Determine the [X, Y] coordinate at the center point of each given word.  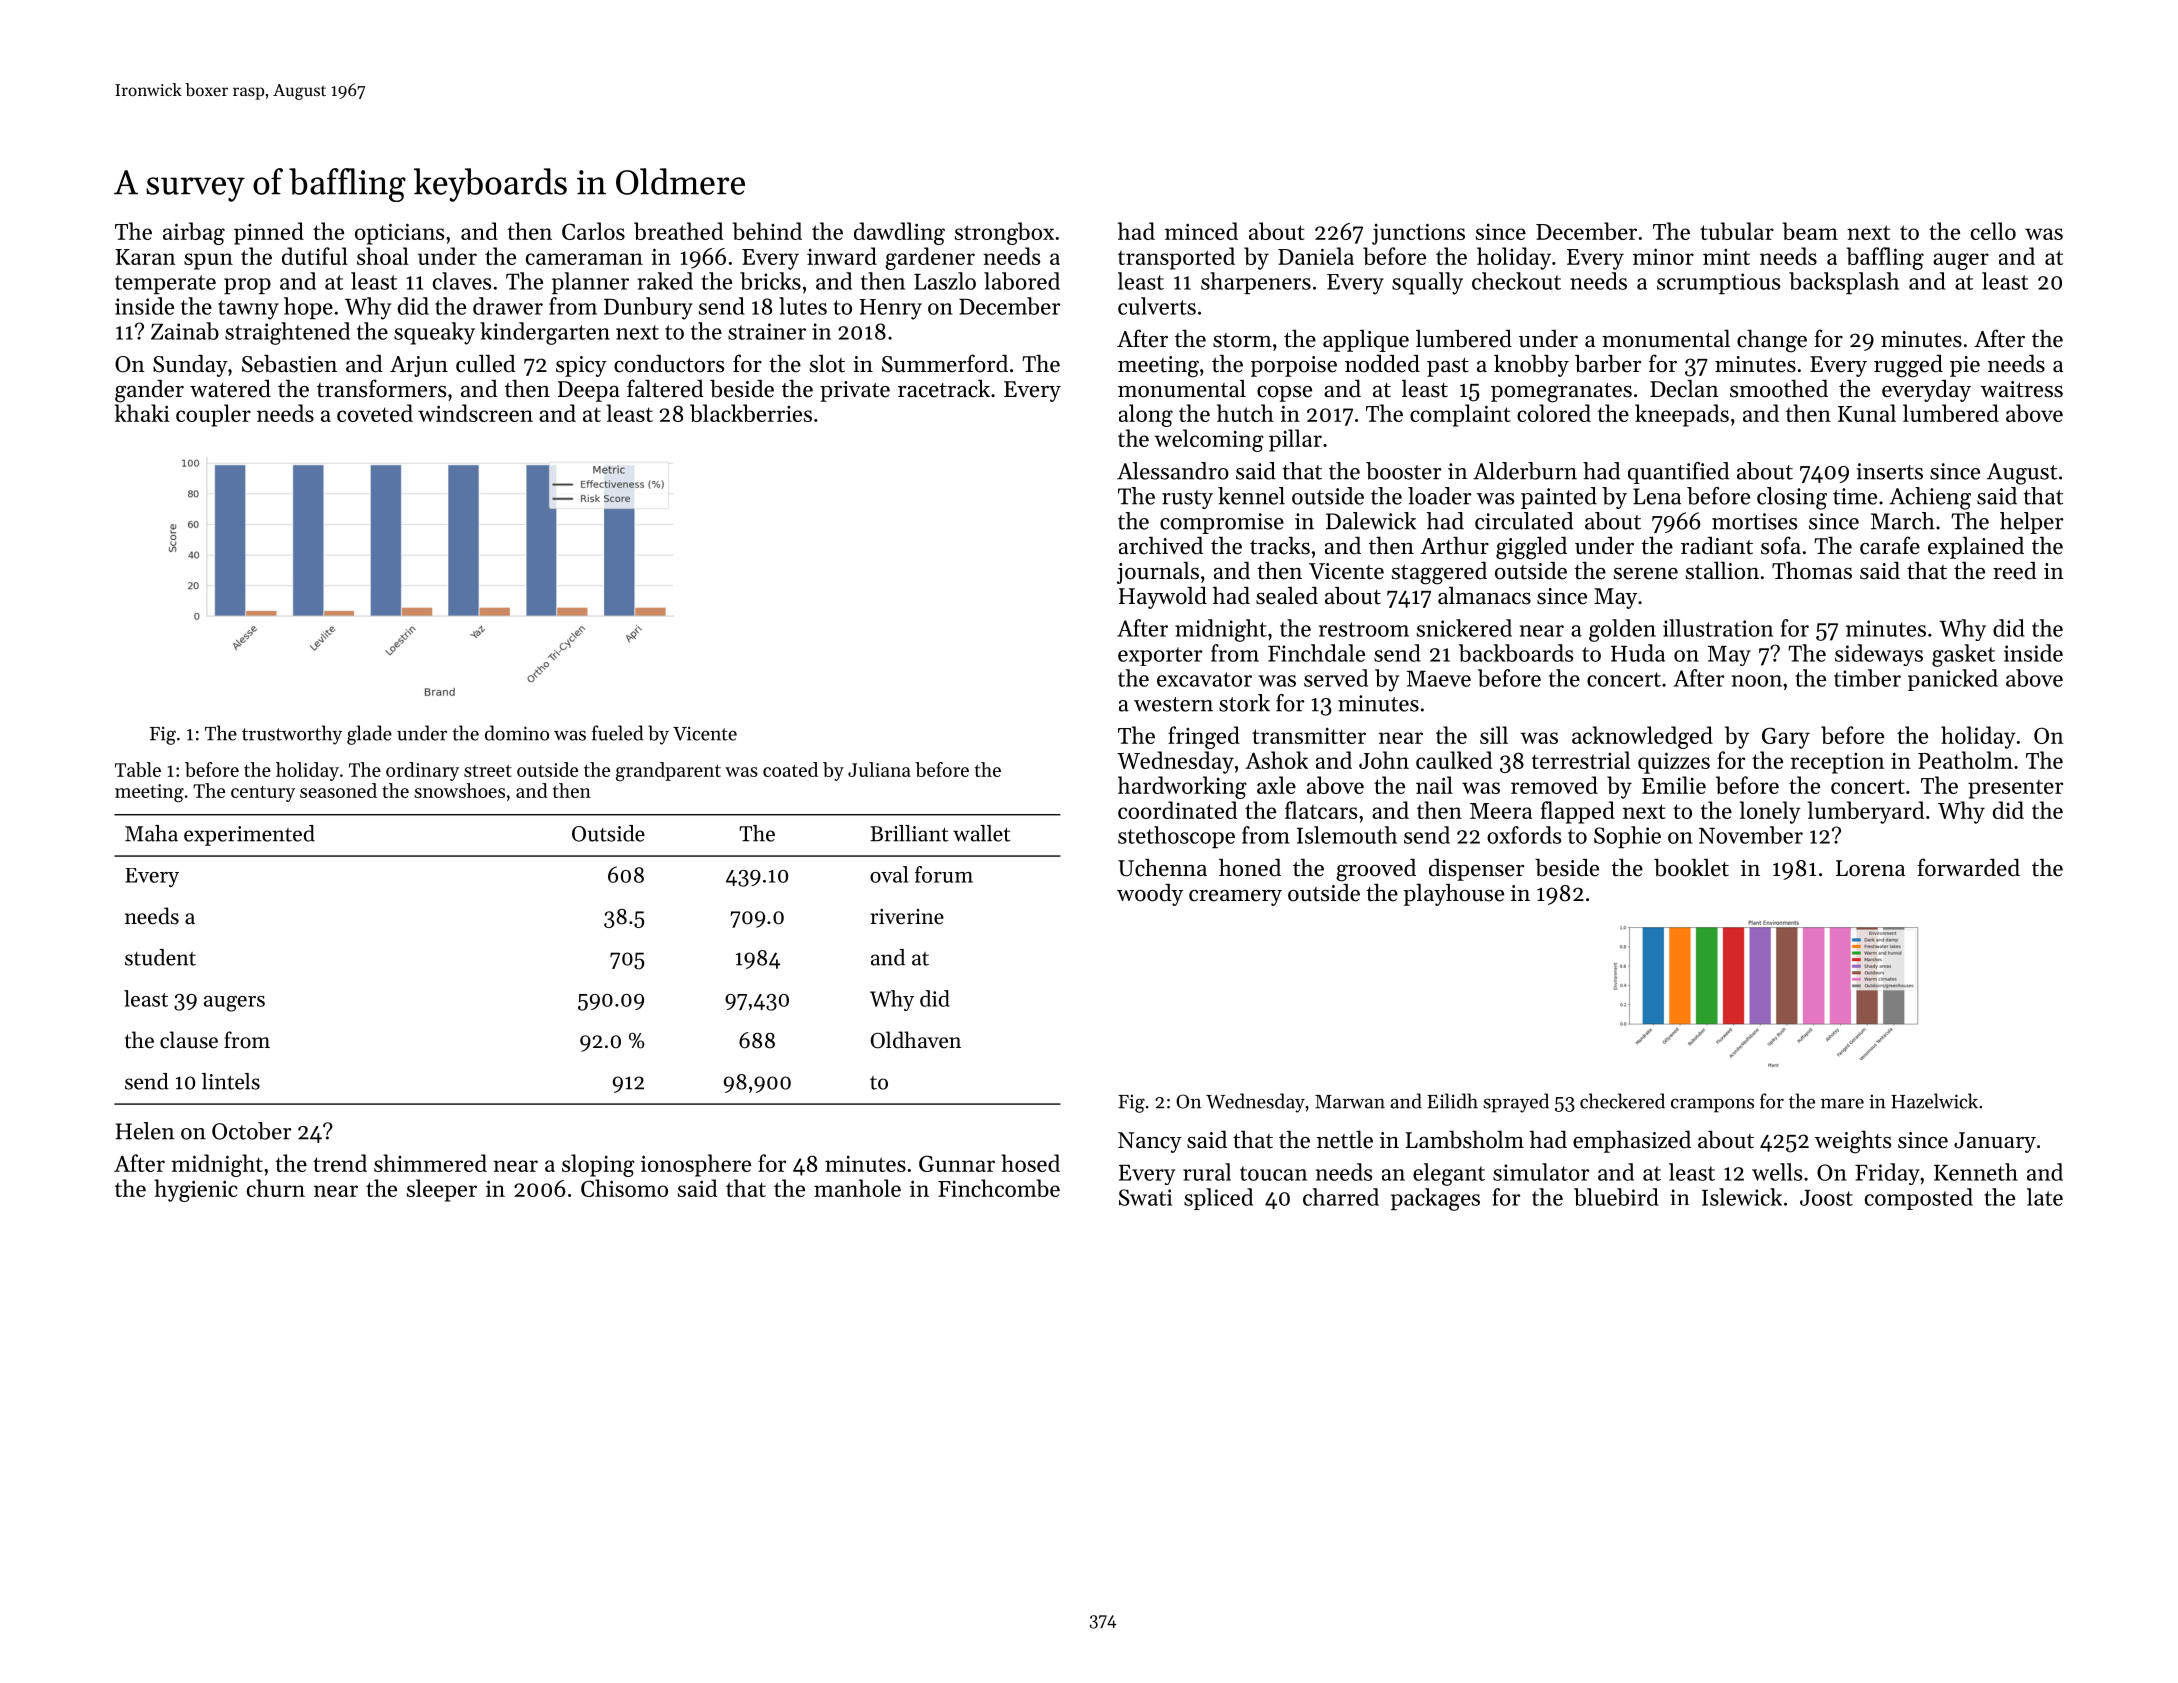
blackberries [751, 413]
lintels [231, 1081]
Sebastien [289, 364]
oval [889, 874]
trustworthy [292, 735]
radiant [1717, 546]
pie [1965, 366]
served [1336, 678]
